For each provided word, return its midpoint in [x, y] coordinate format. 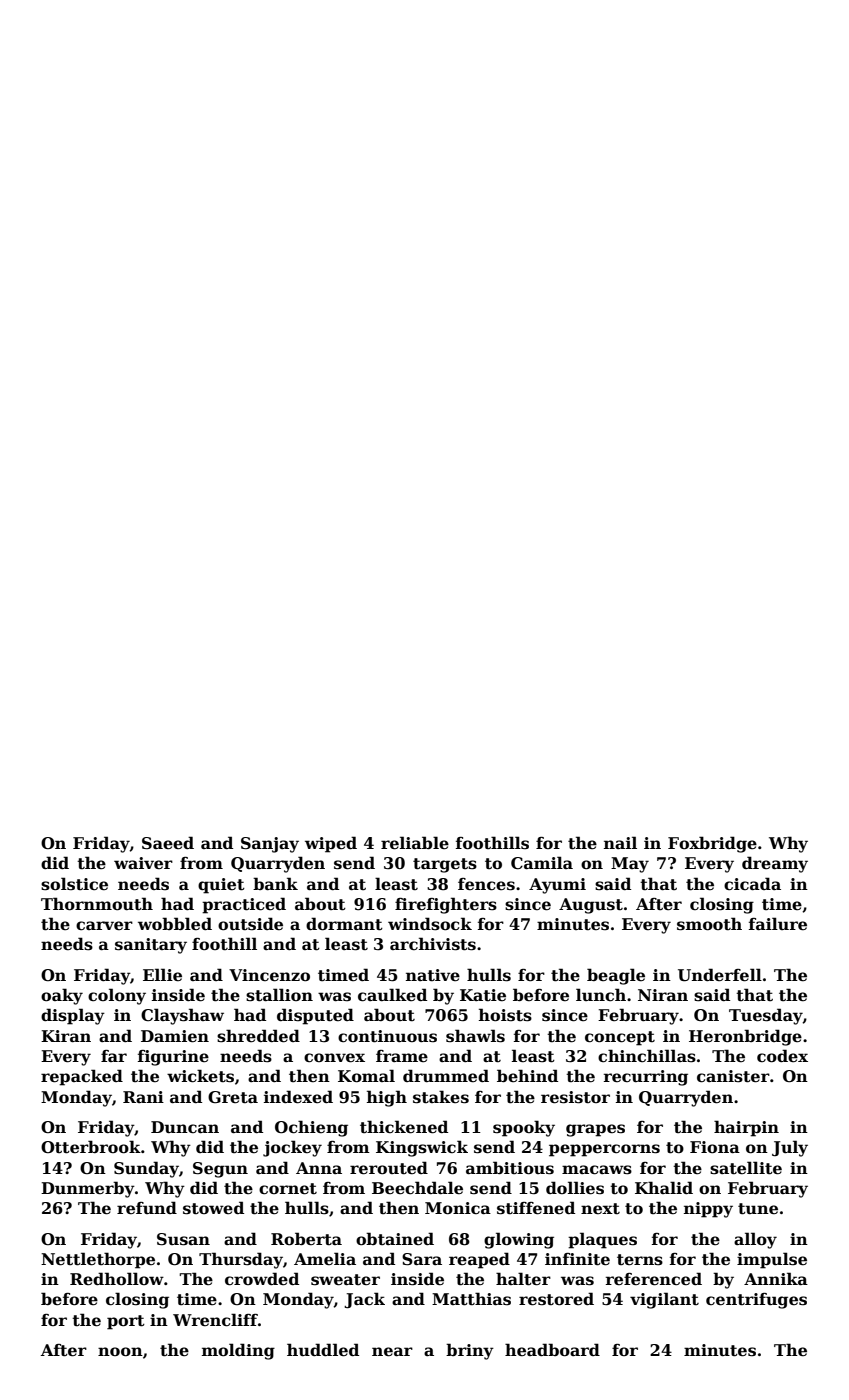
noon [120, 1352]
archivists [433, 944]
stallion [279, 995]
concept [620, 1038]
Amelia [325, 1259]
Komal [366, 1076]
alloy [755, 1240]
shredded [258, 1036]
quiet [221, 886]
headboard [552, 1350]
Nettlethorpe [98, 1260]
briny [470, 1351]
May [630, 865]
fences [486, 884]
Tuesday [766, 1016]
